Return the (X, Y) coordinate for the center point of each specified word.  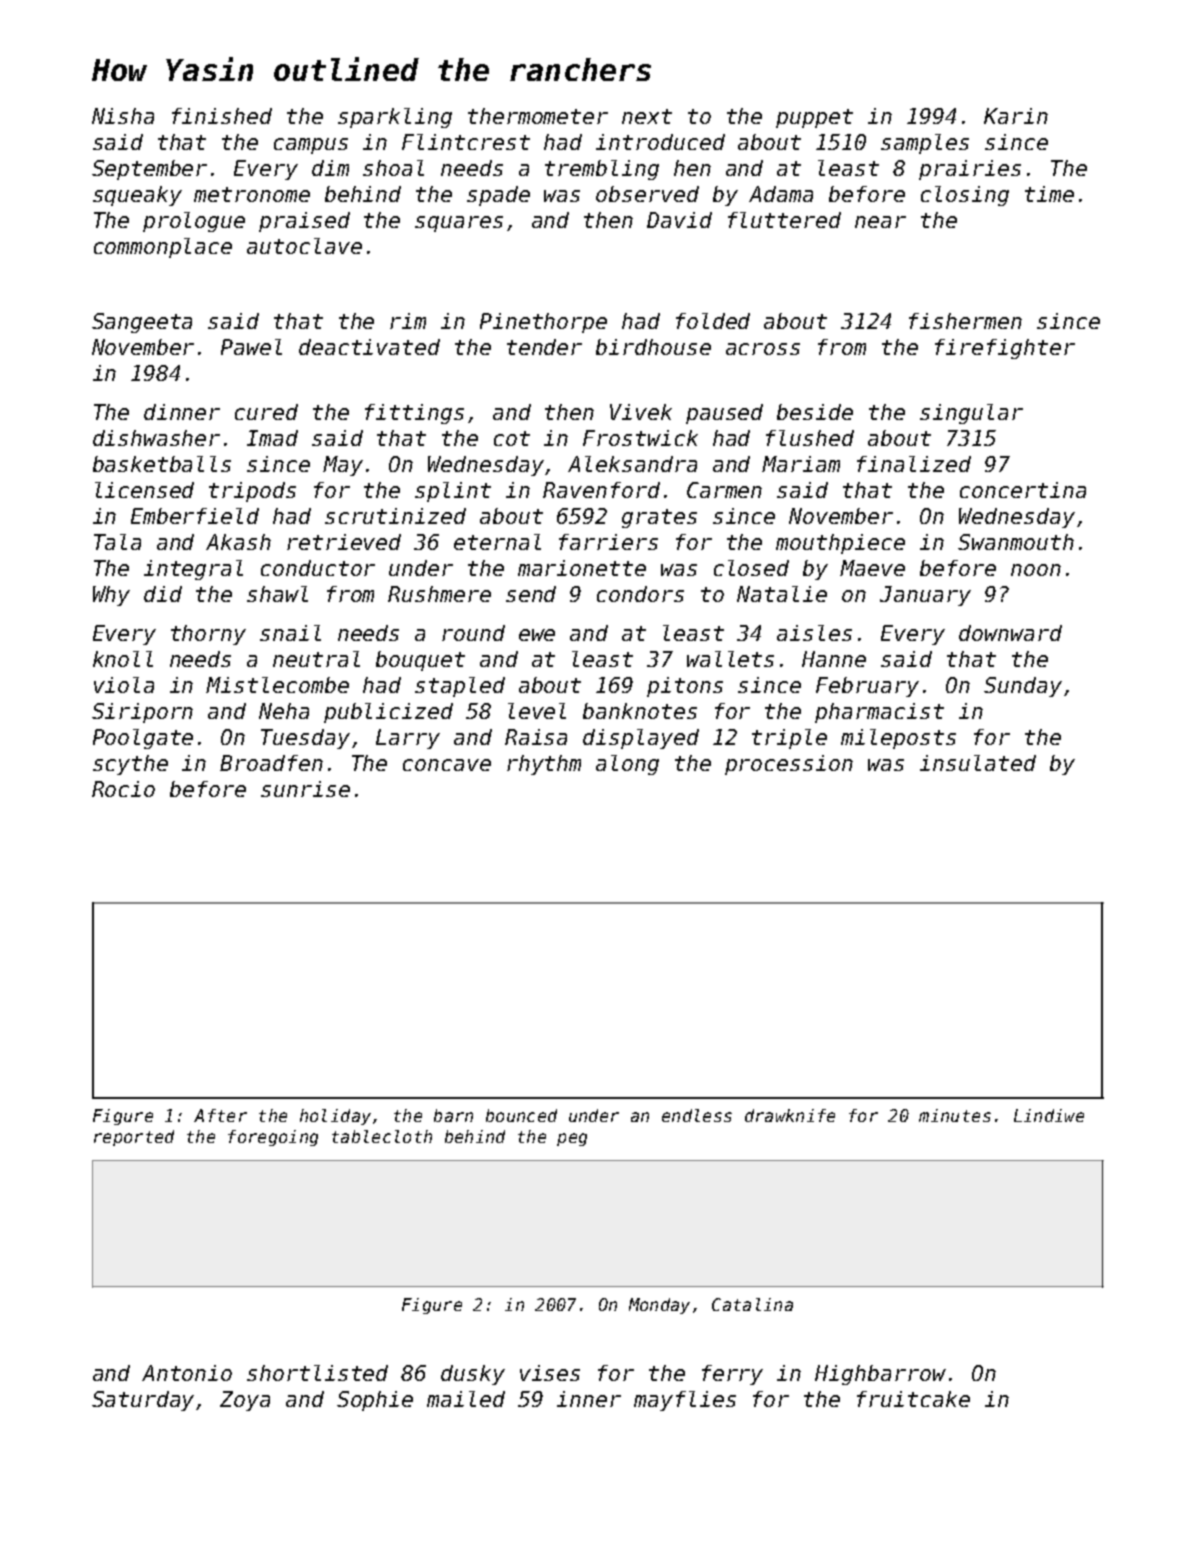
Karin (1016, 116)
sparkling (395, 118)
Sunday (1023, 687)
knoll (123, 659)
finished (222, 116)
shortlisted (317, 1373)
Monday (659, 1306)
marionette (582, 568)
